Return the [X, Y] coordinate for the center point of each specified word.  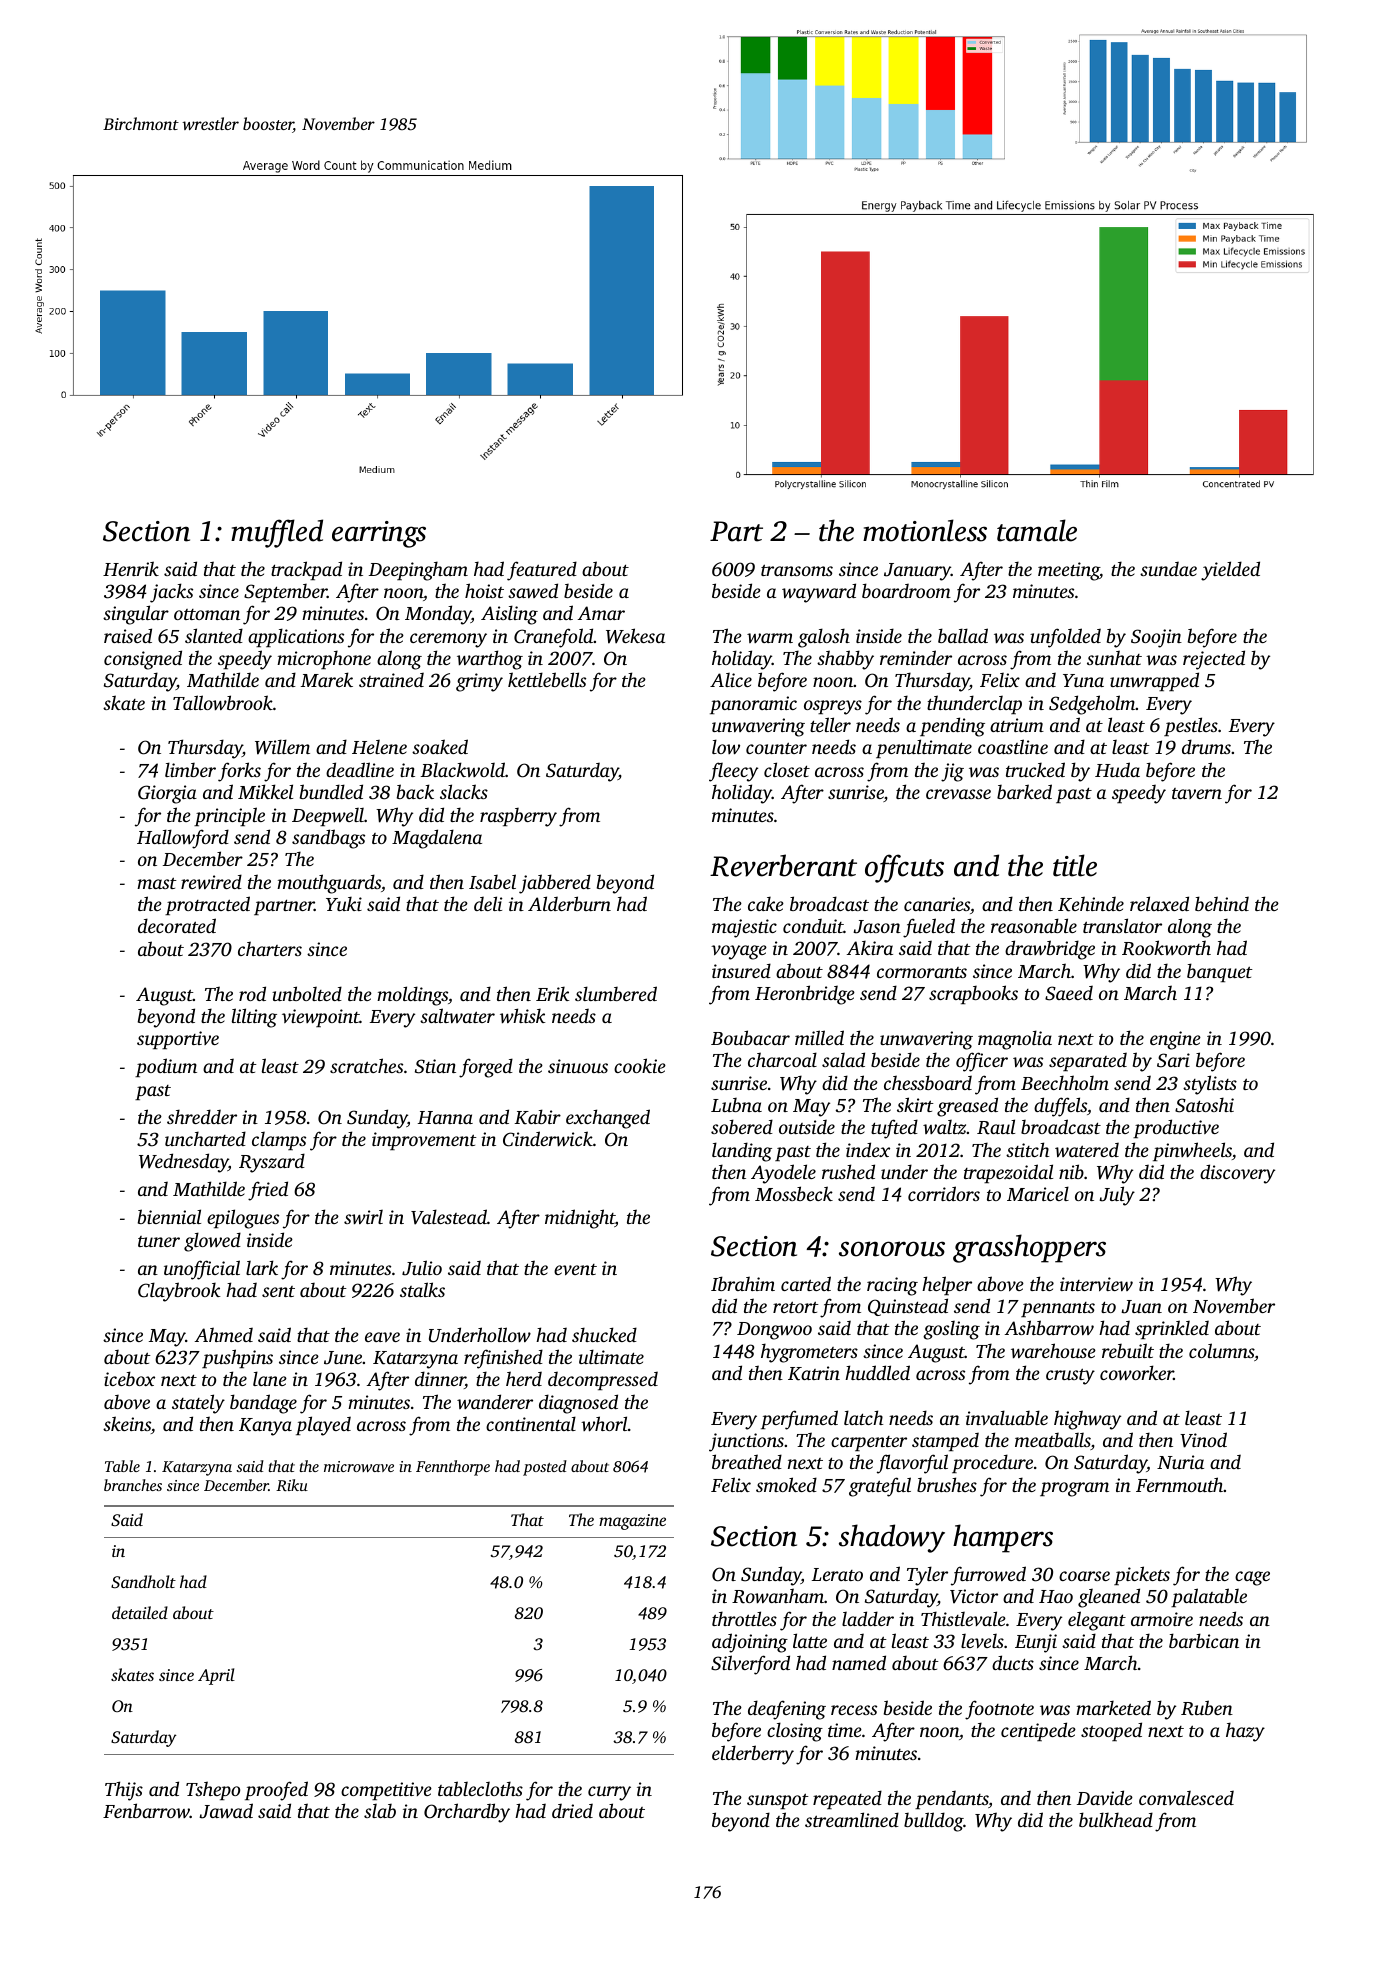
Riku [292, 1485]
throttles [744, 1618]
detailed [140, 1612]
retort [796, 1307]
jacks [171, 593]
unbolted [307, 993]
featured [542, 571]
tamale [1037, 530]
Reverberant [783, 865]
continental [531, 1423]
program [1074, 1489]
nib [1071, 1171]
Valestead [449, 1217]
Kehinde [1091, 904]
